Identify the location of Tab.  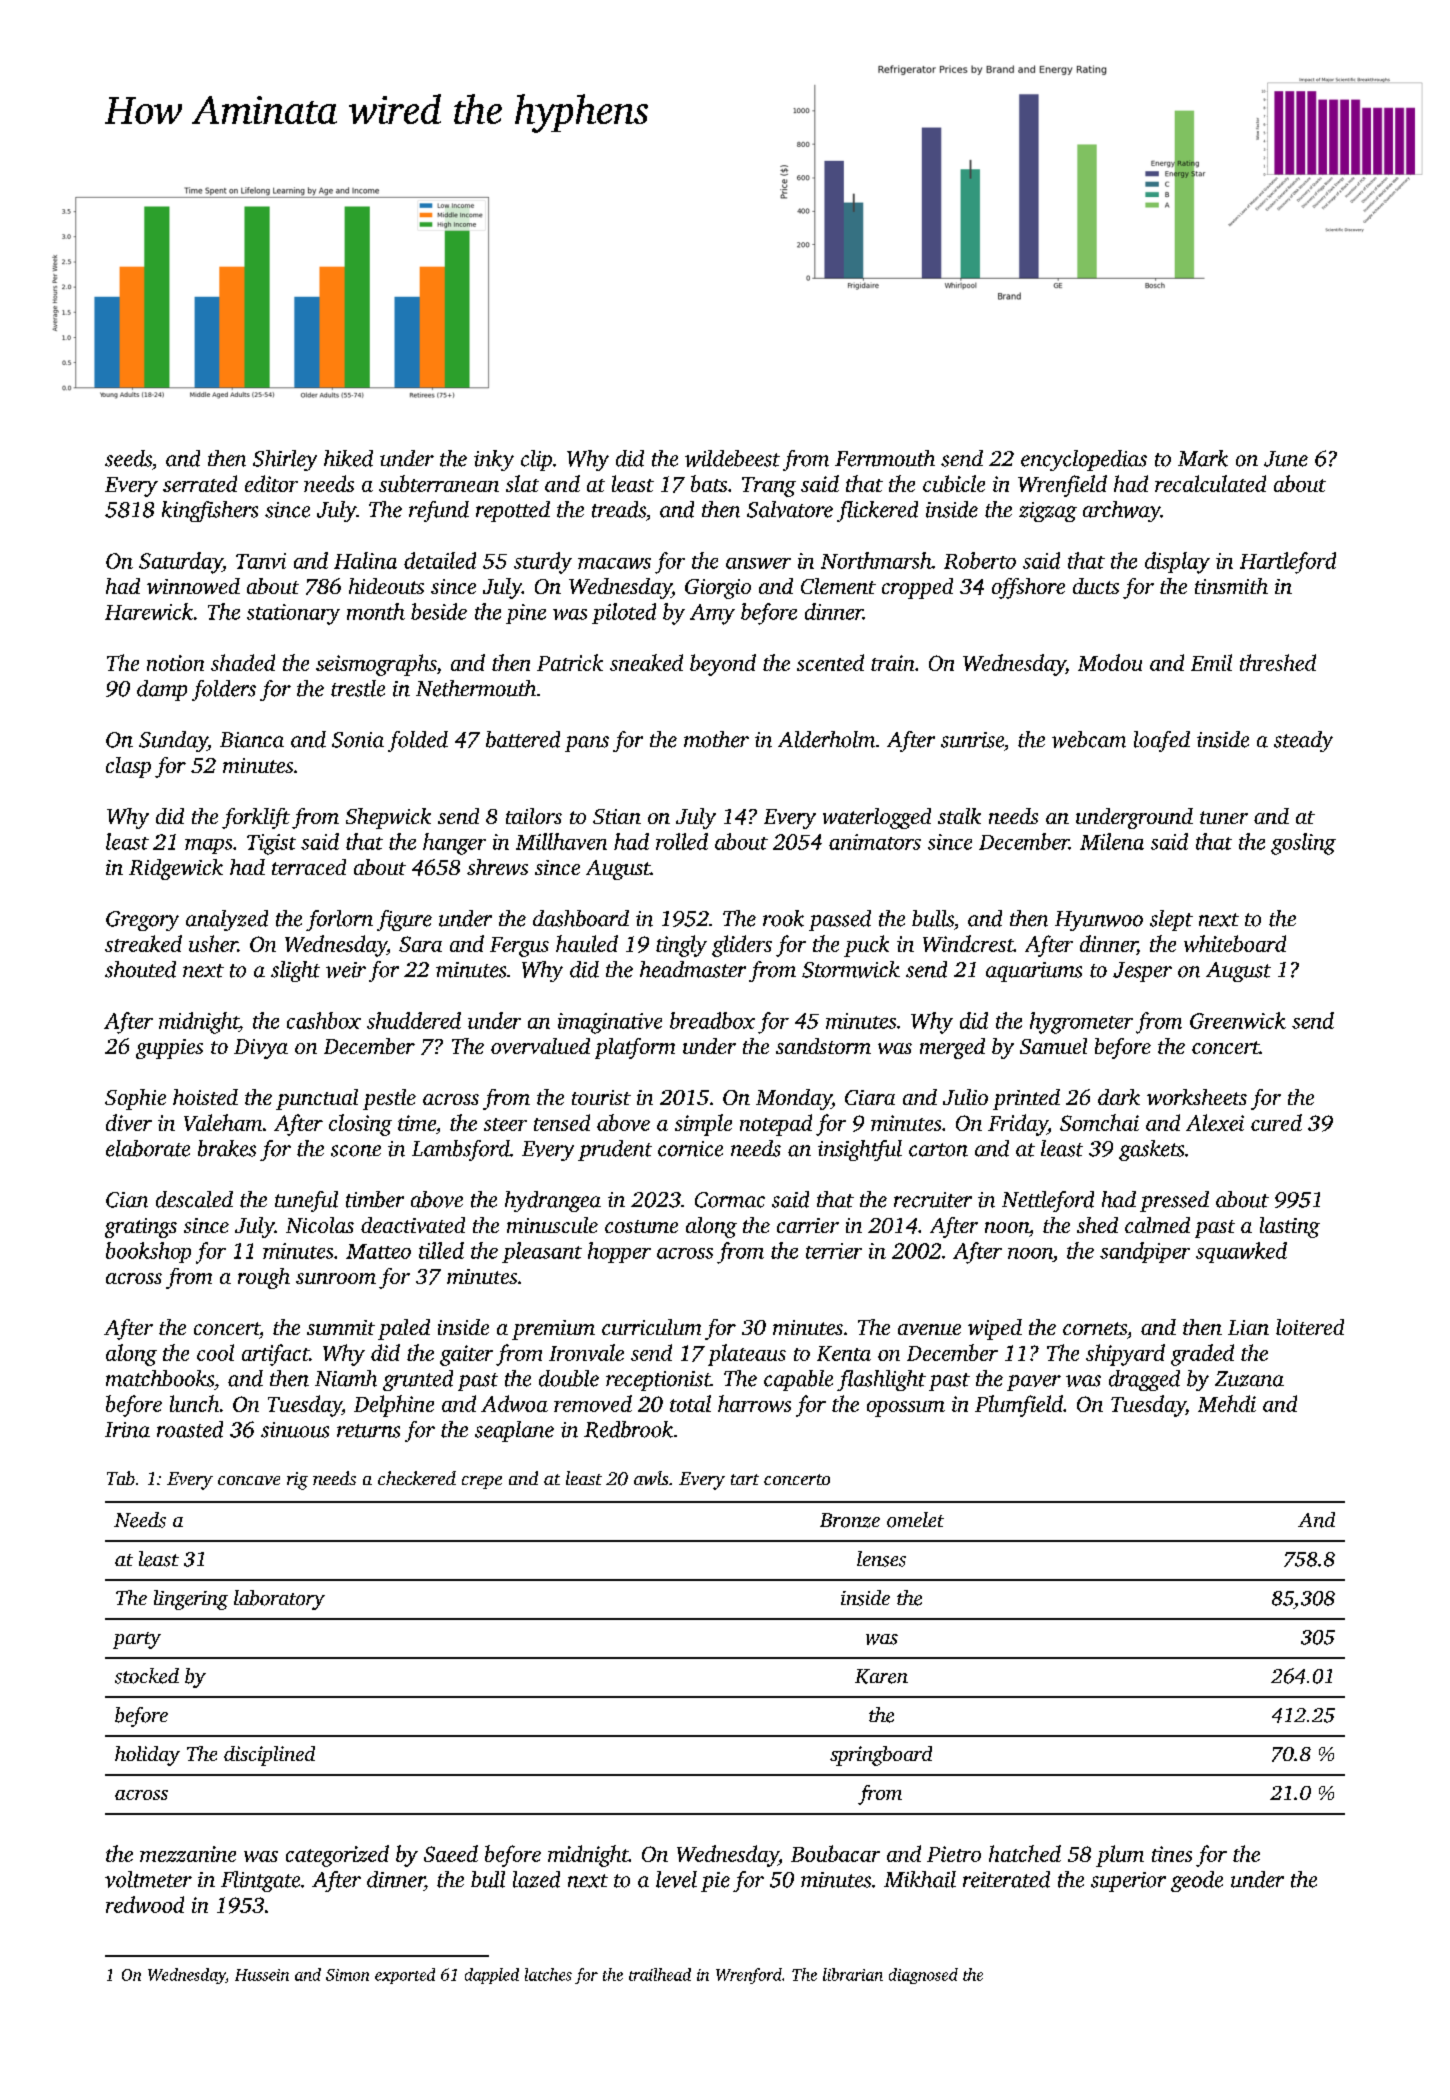
(121, 1478).
